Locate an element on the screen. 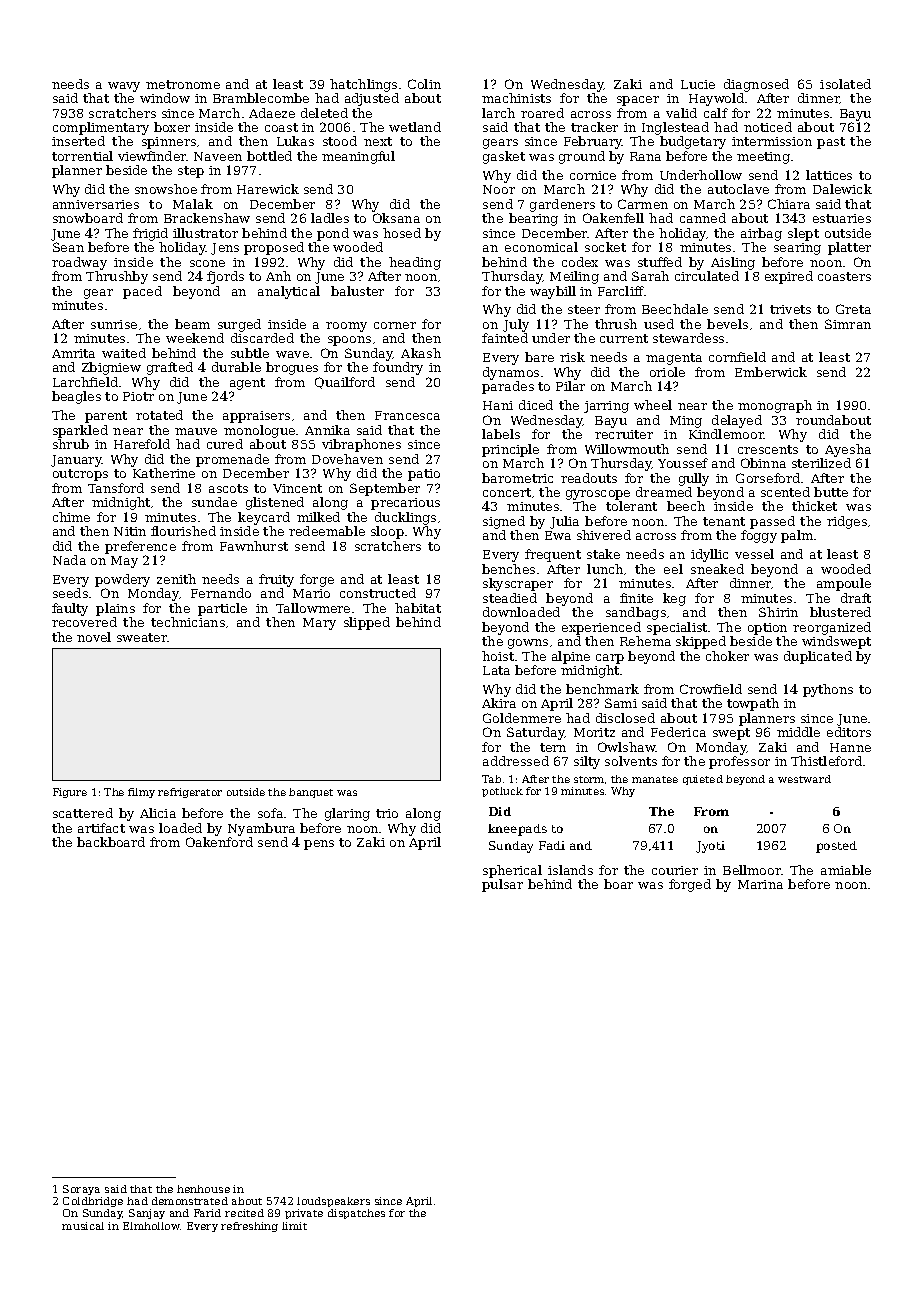  Soraya is located at coordinates (81, 1190).
